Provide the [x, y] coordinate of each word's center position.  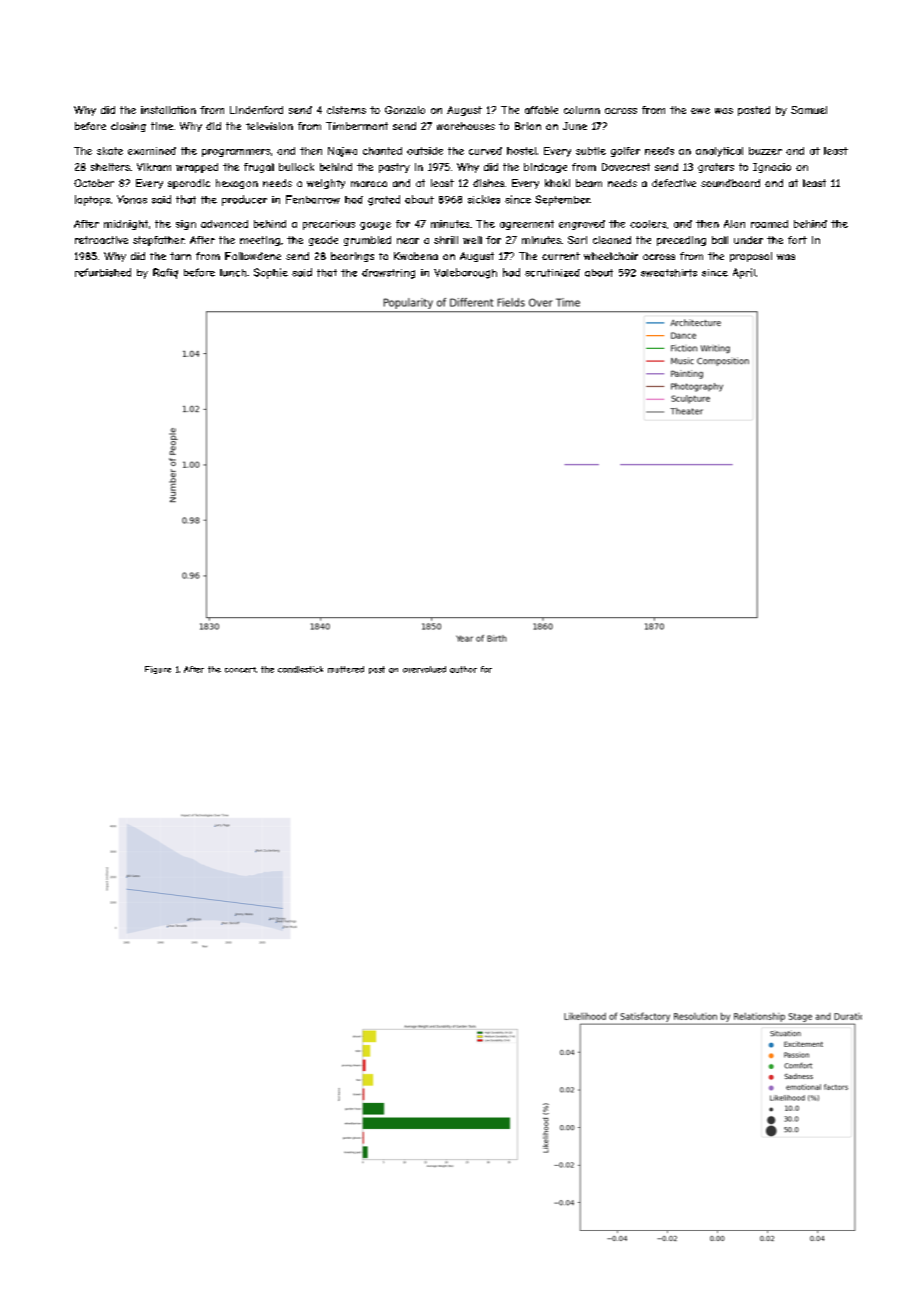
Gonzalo [405, 110]
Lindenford [256, 110]
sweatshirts [669, 273]
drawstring [388, 274]
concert [240, 670]
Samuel [809, 110]
